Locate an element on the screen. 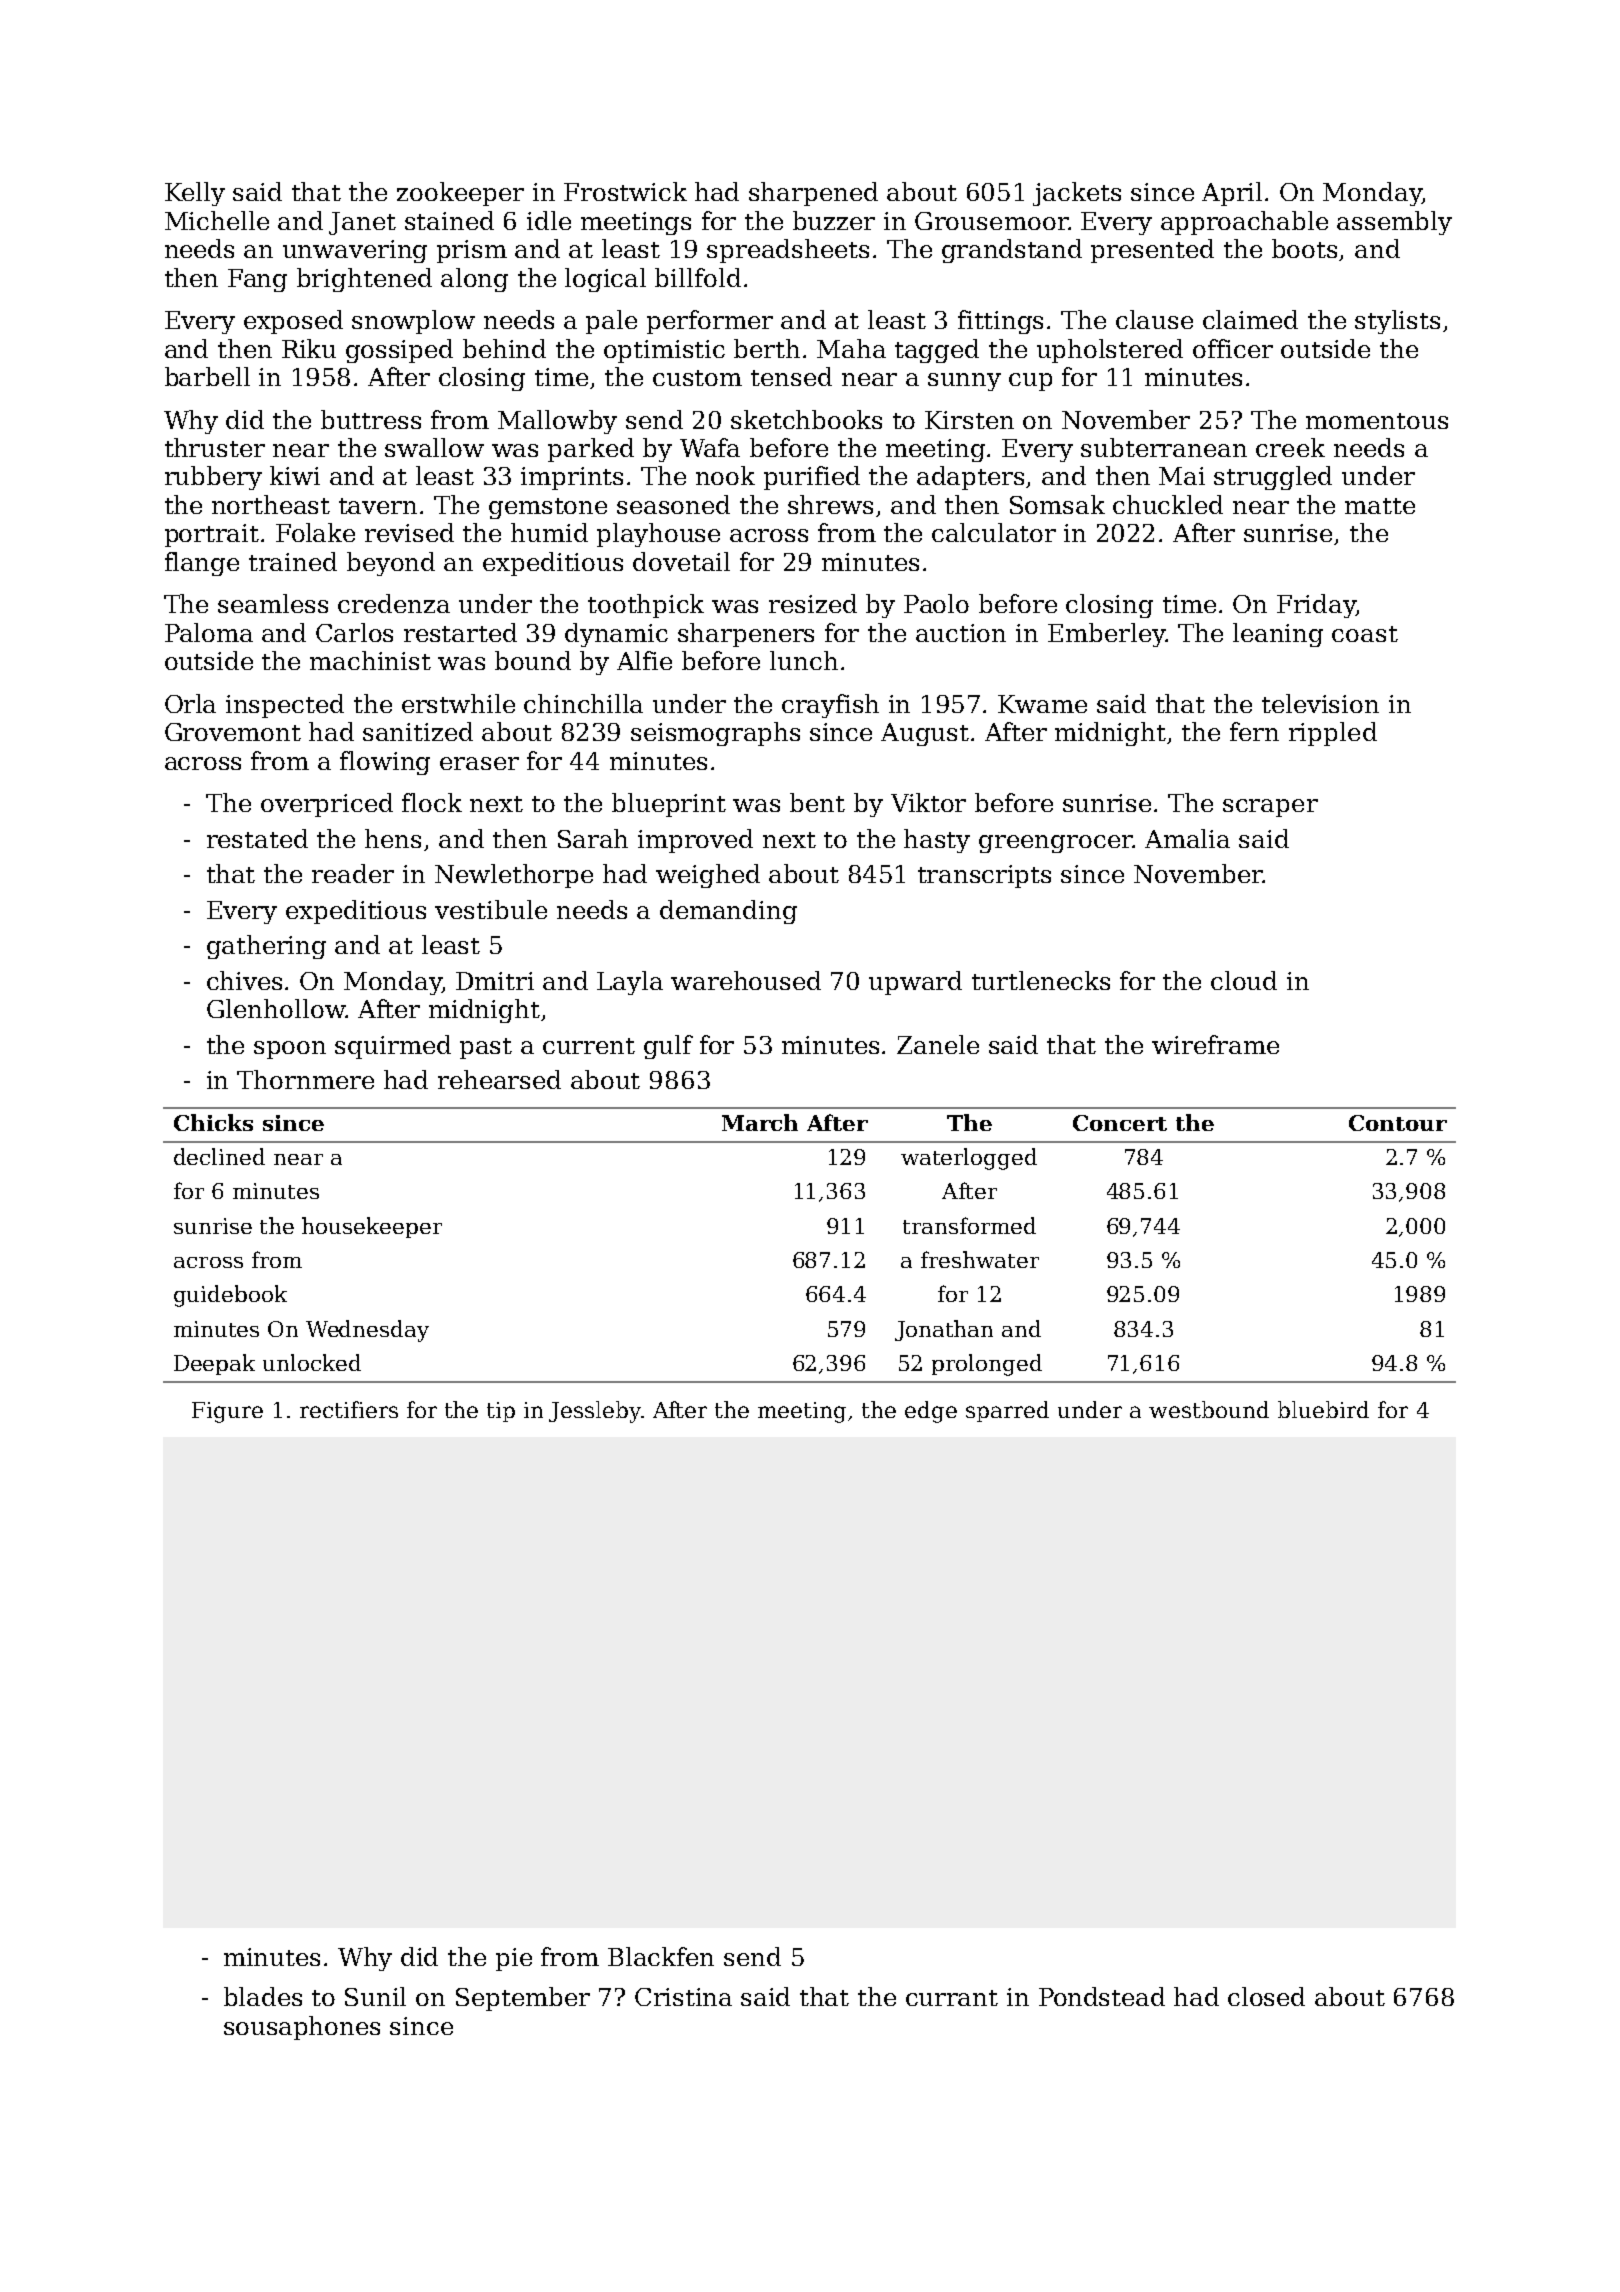 Image resolution: width=1620 pixels, height=2292 pixels. Cristina is located at coordinates (683, 1997).
